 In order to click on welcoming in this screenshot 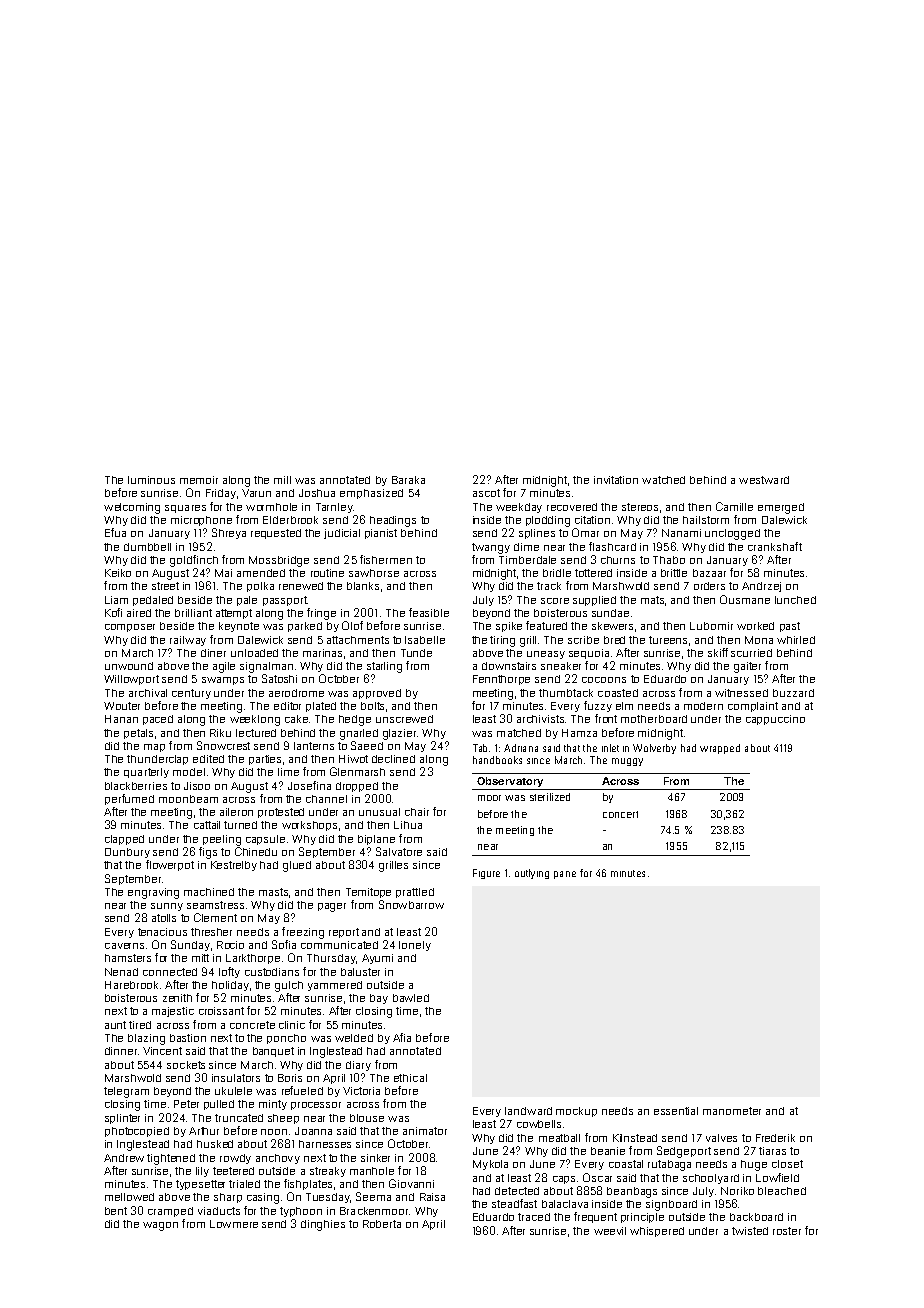, I will do `click(132, 508)`.
